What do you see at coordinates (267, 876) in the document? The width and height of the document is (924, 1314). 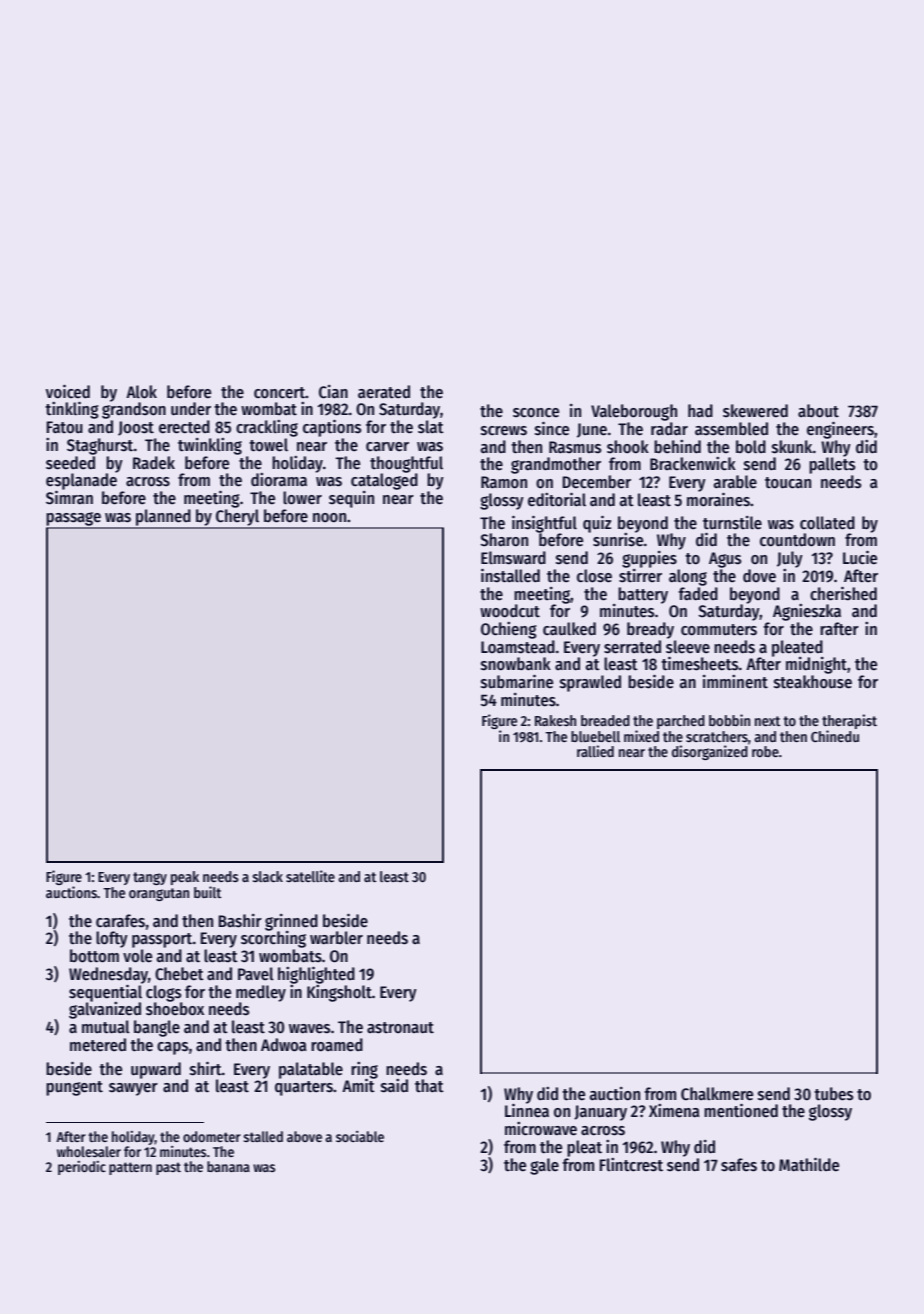 I see `slack` at bounding box center [267, 876].
